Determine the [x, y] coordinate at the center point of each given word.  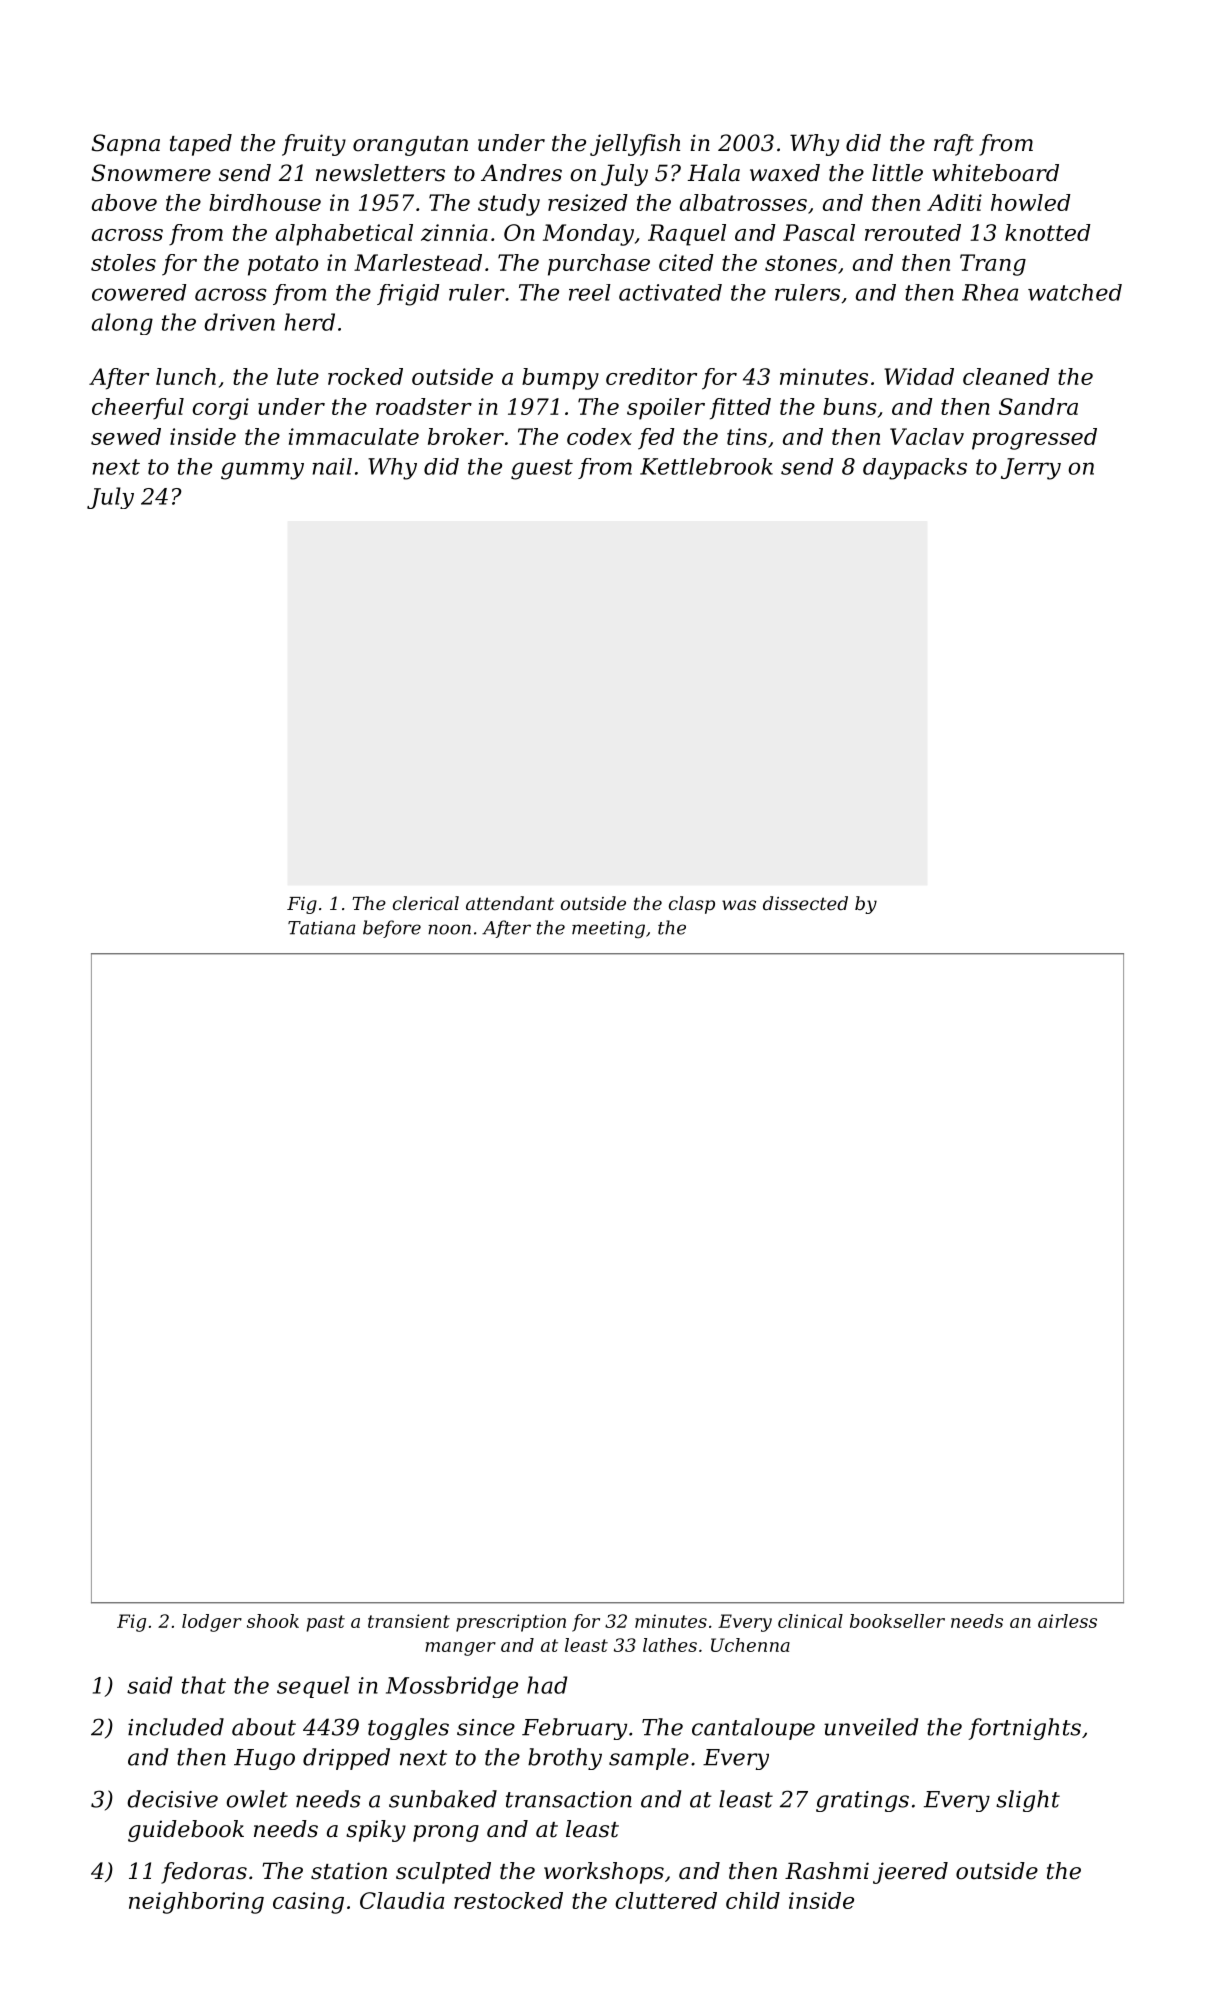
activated [670, 292]
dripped [346, 1759]
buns [850, 406]
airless [1067, 1621]
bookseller [897, 1621]
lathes [670, 1645]
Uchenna [750, 1645]
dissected [805, 903]
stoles [123, 262]
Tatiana [321, 928]
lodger [212, 1623]
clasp [692, 905]
